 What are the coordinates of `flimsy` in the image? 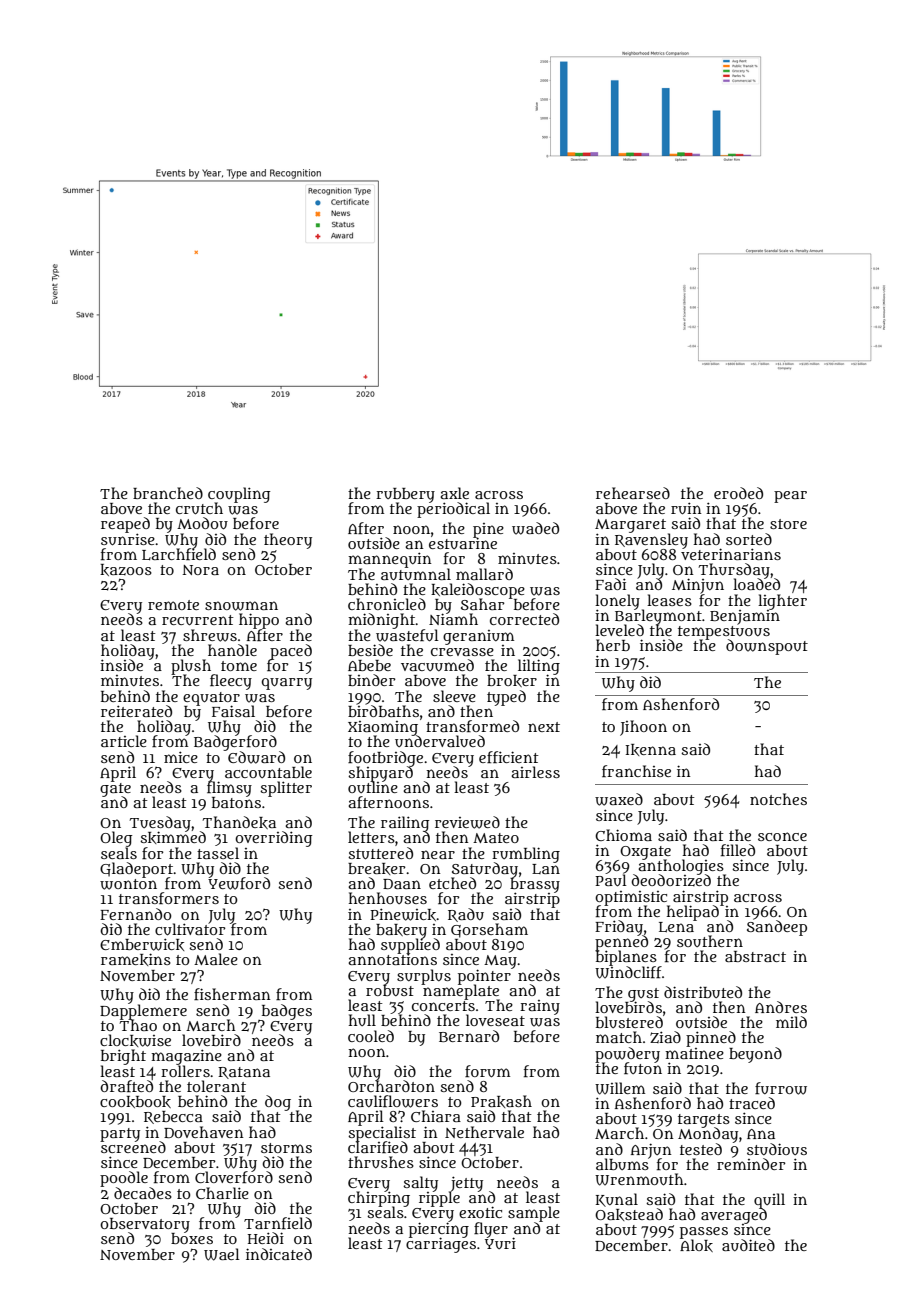 It's located at (229, 789).
